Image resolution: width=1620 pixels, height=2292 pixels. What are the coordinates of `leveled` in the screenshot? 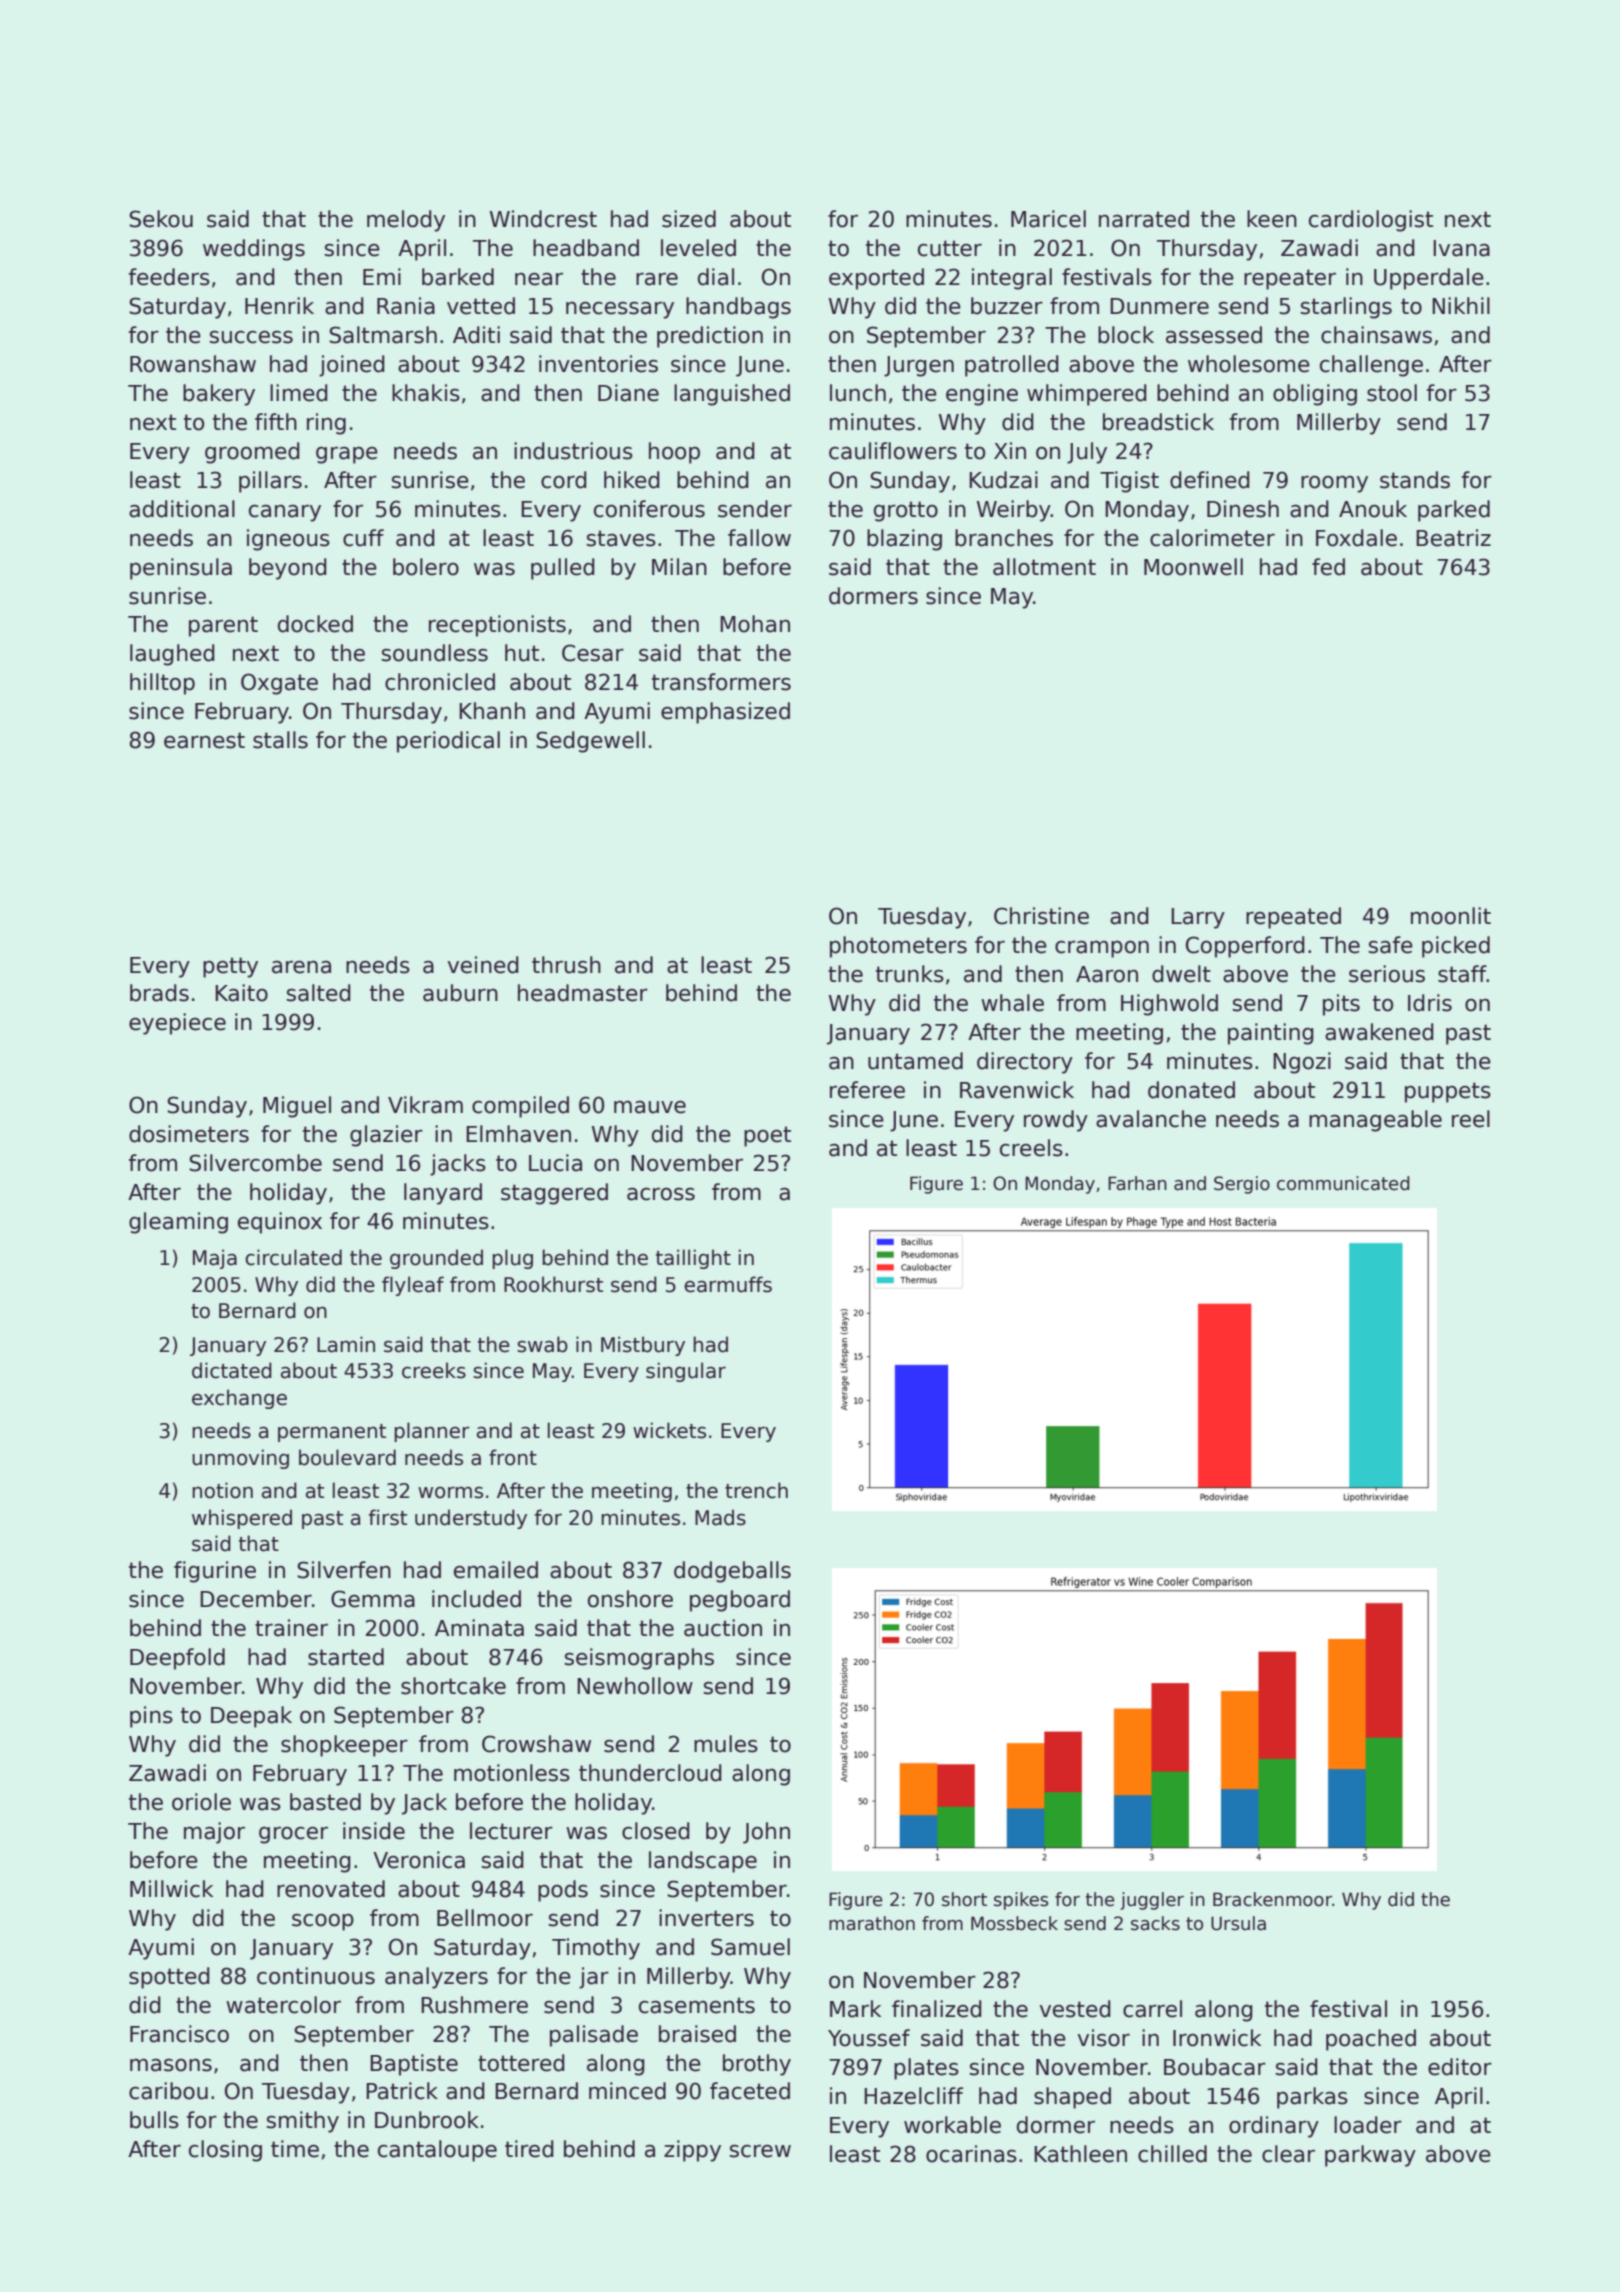 It's located at (698, 248).
